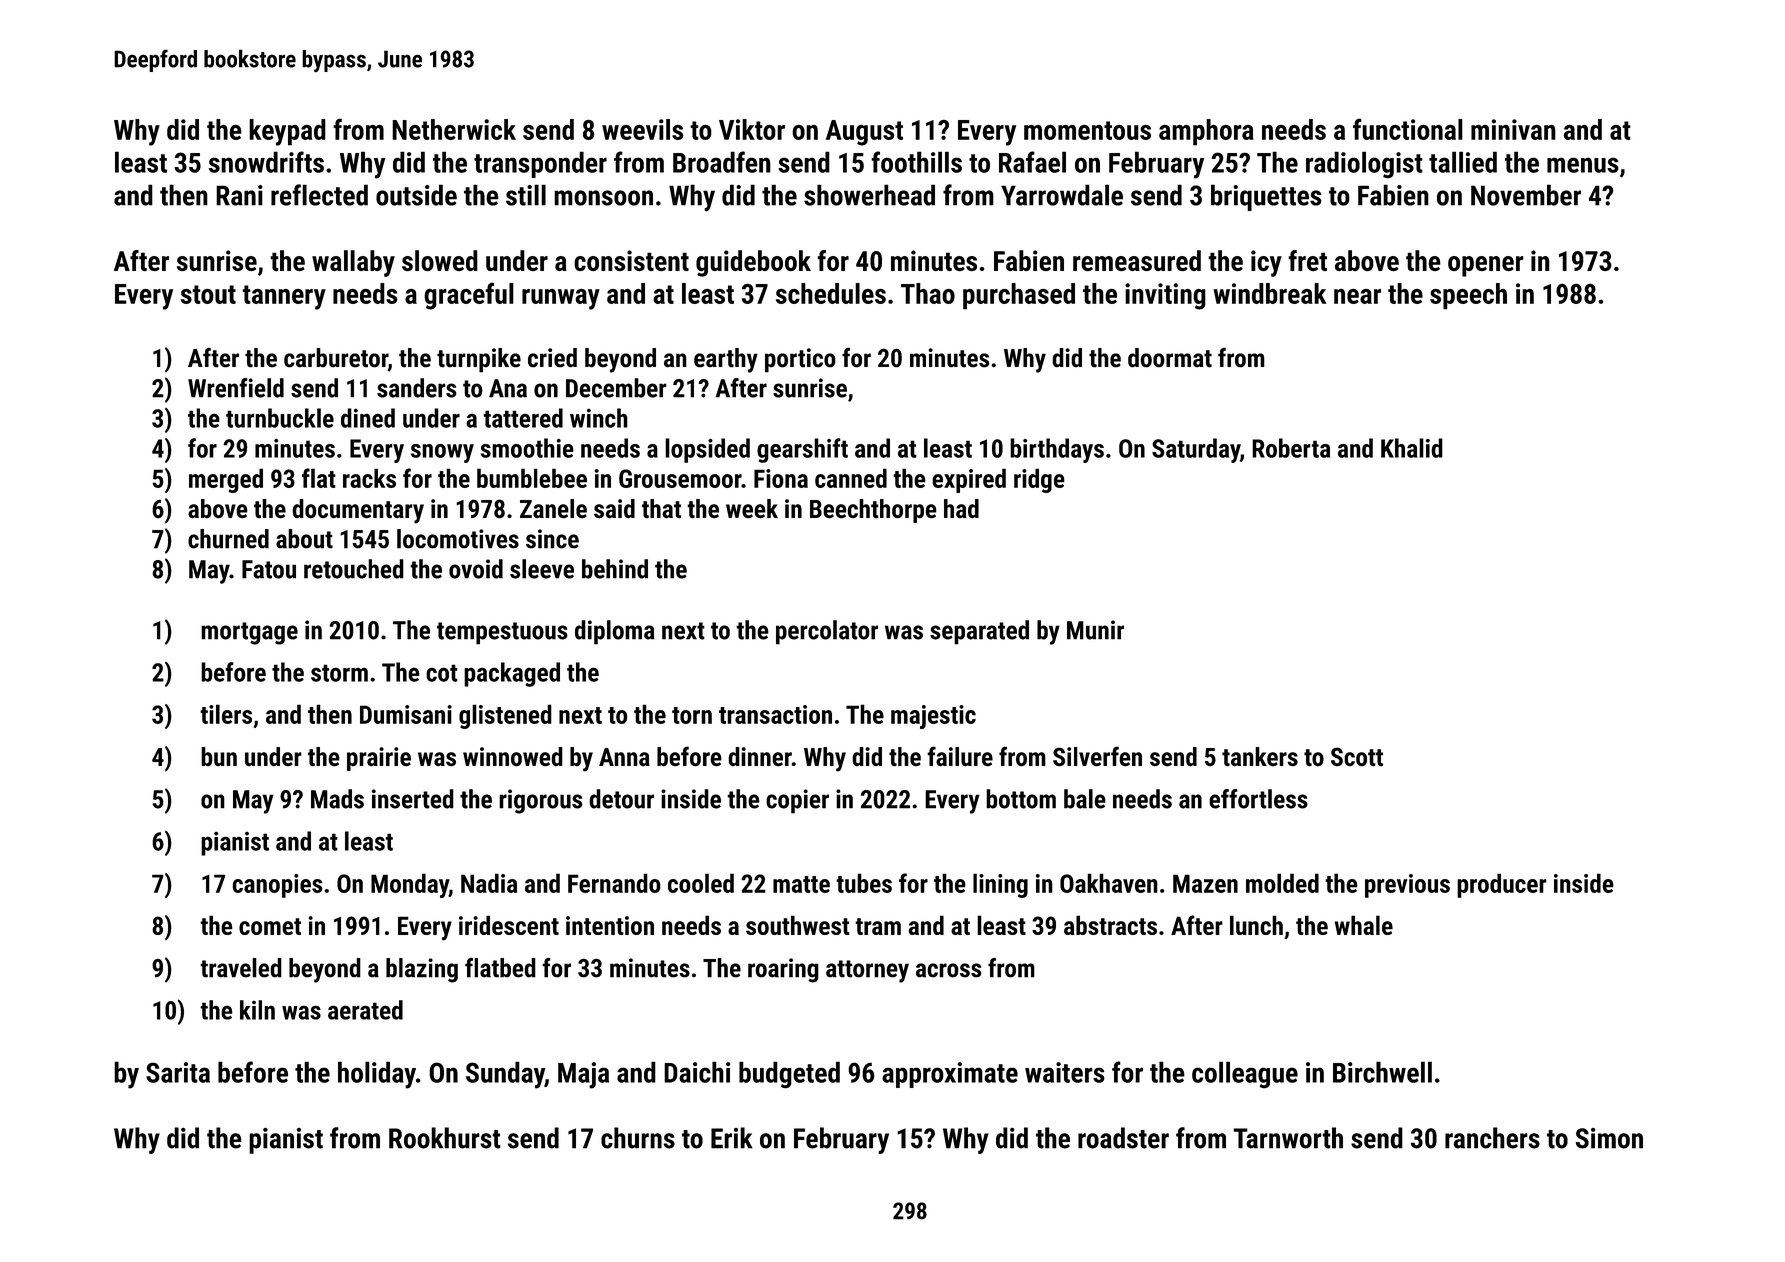  I want to click on tilers, so click(226, 714).
